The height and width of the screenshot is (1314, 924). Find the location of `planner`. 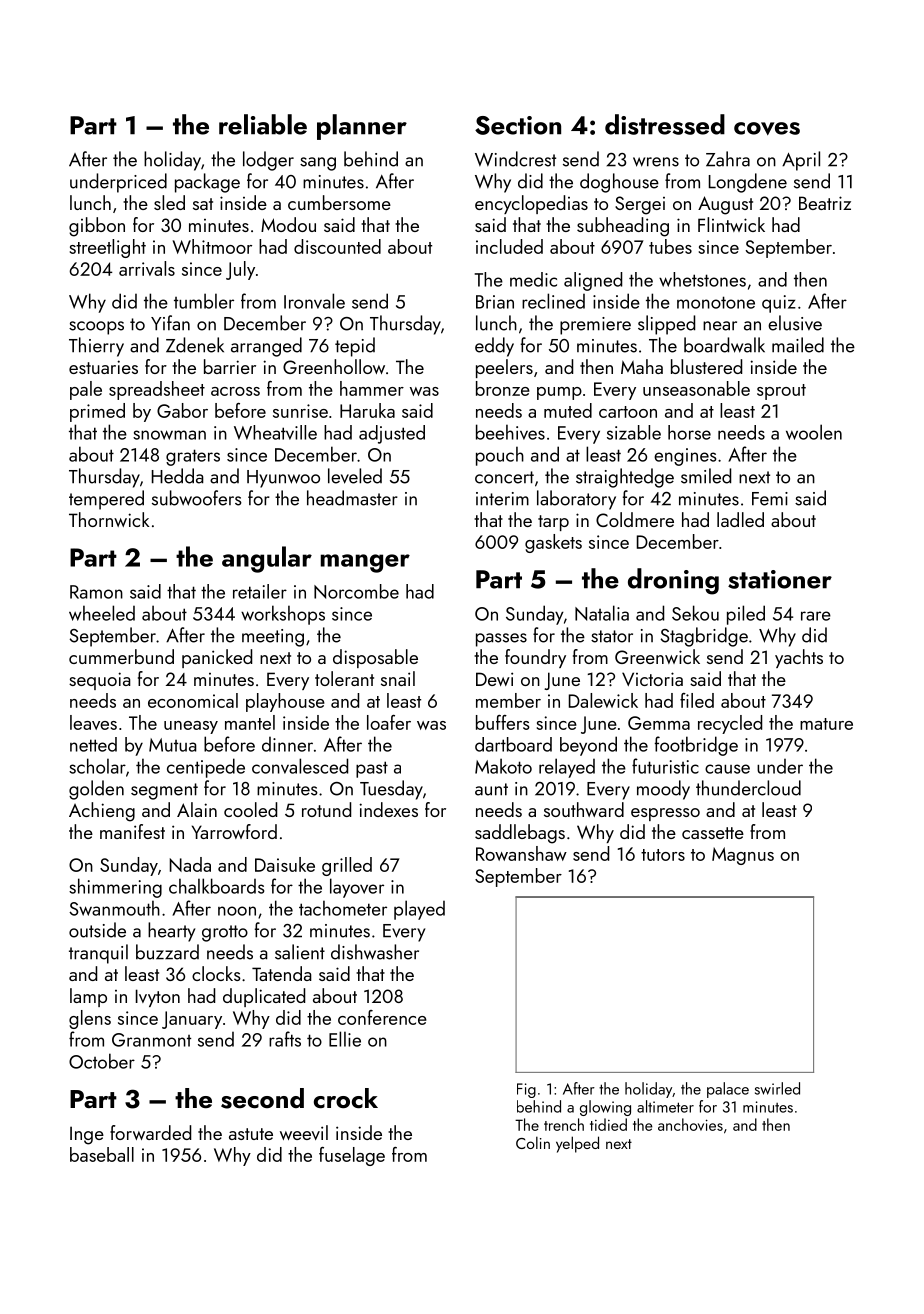

planner is located at coordinates (362, 127).
